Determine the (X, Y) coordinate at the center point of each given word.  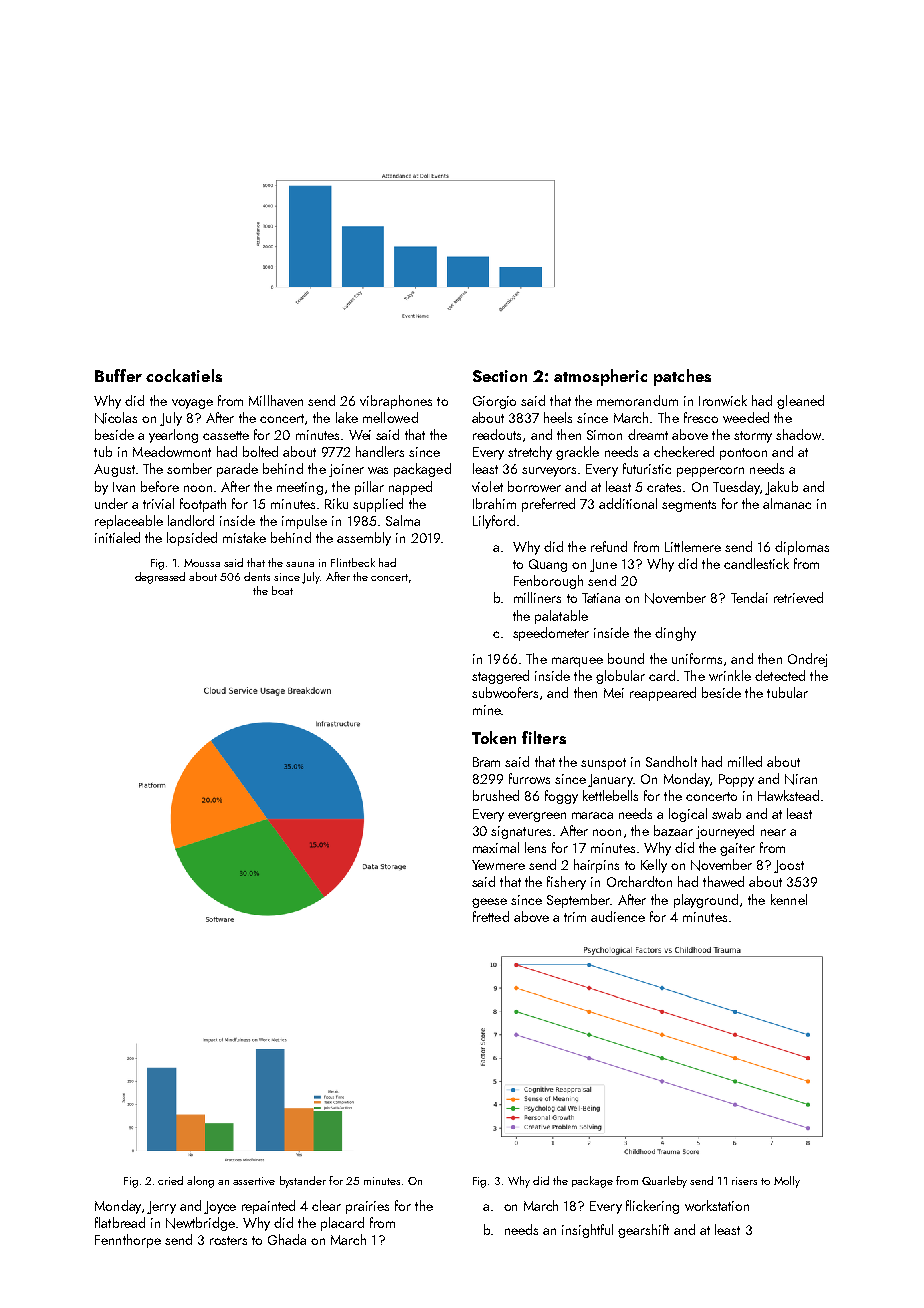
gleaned (800, 402)
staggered (500, 677)
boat (282, 590)
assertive (254, 1181)
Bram (486, 762)
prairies (367, 1207)
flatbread (120, 1222)
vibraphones (396, 402)
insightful (587, 1231)
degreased (160, 578)
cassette (226, 435)
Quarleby (664, 1182)
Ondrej (807, 660)
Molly (787, 1182)
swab (726, 813)
